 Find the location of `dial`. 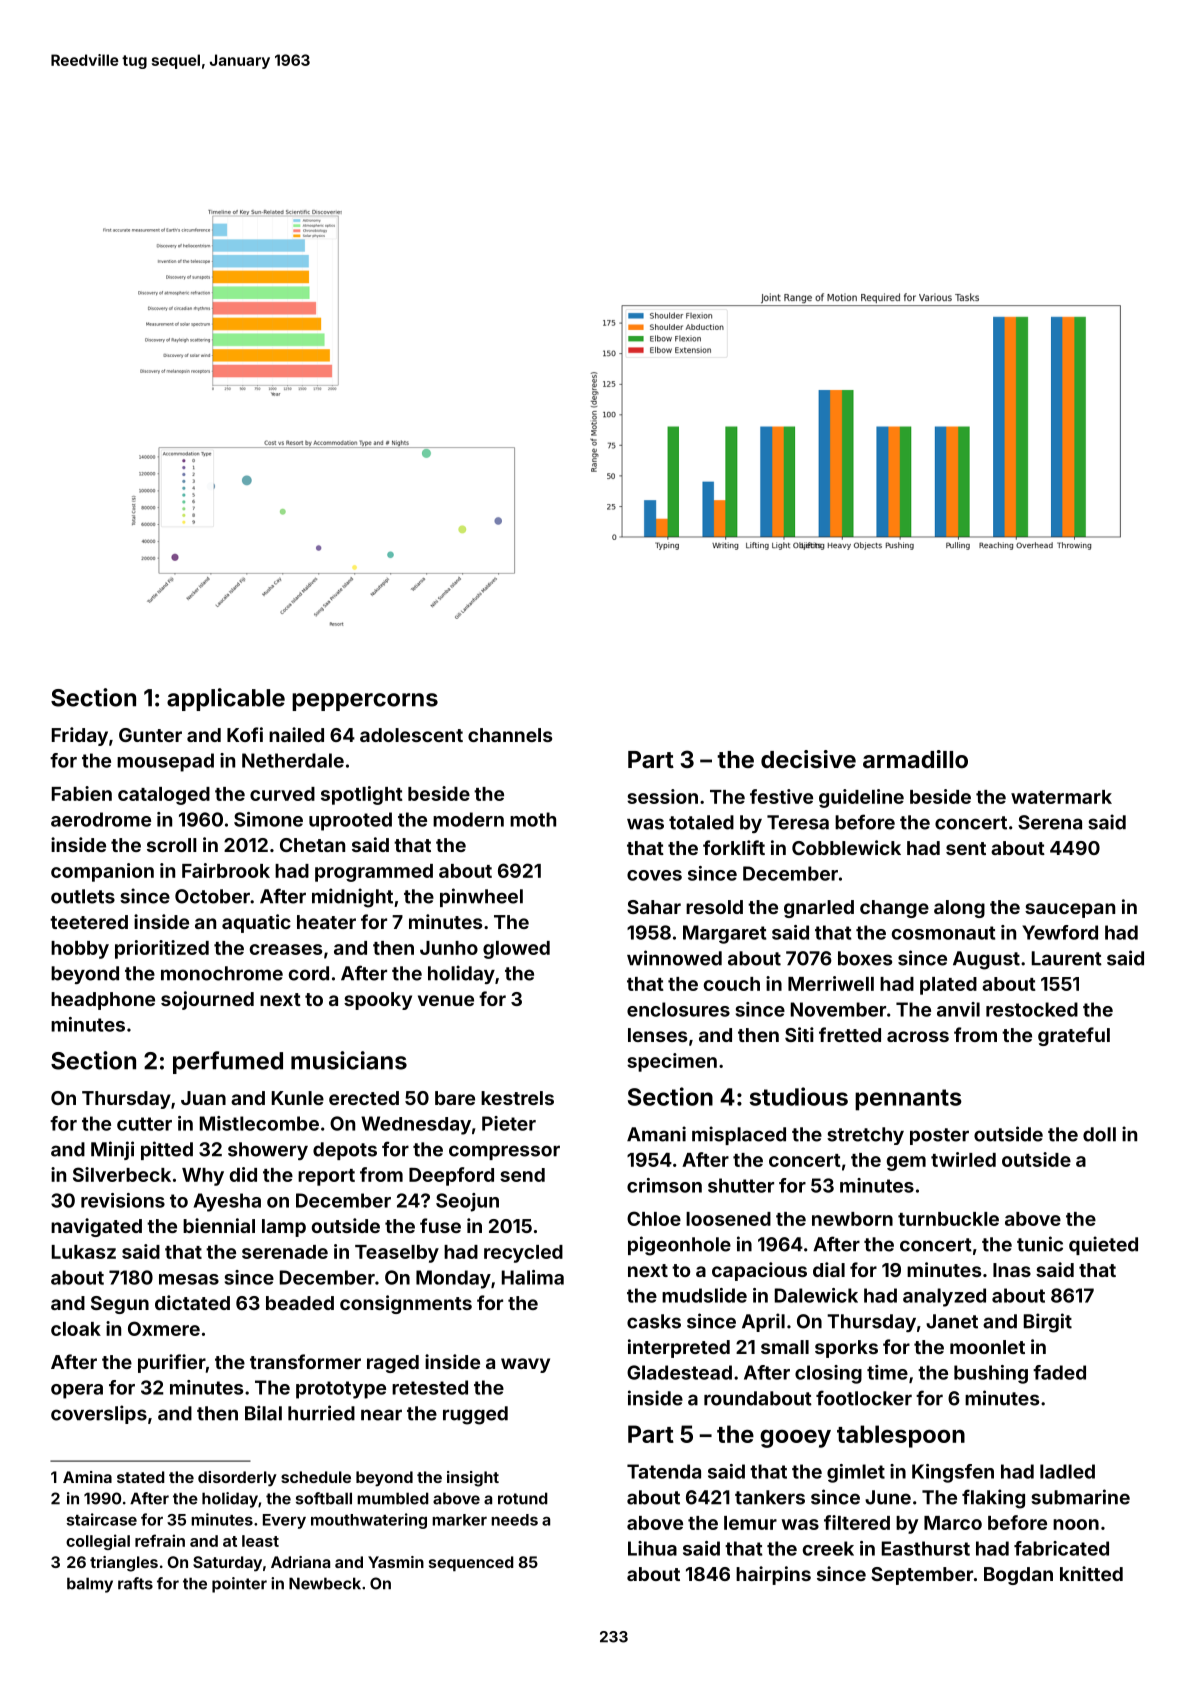

dial is located at coordinates (829, 1269).
